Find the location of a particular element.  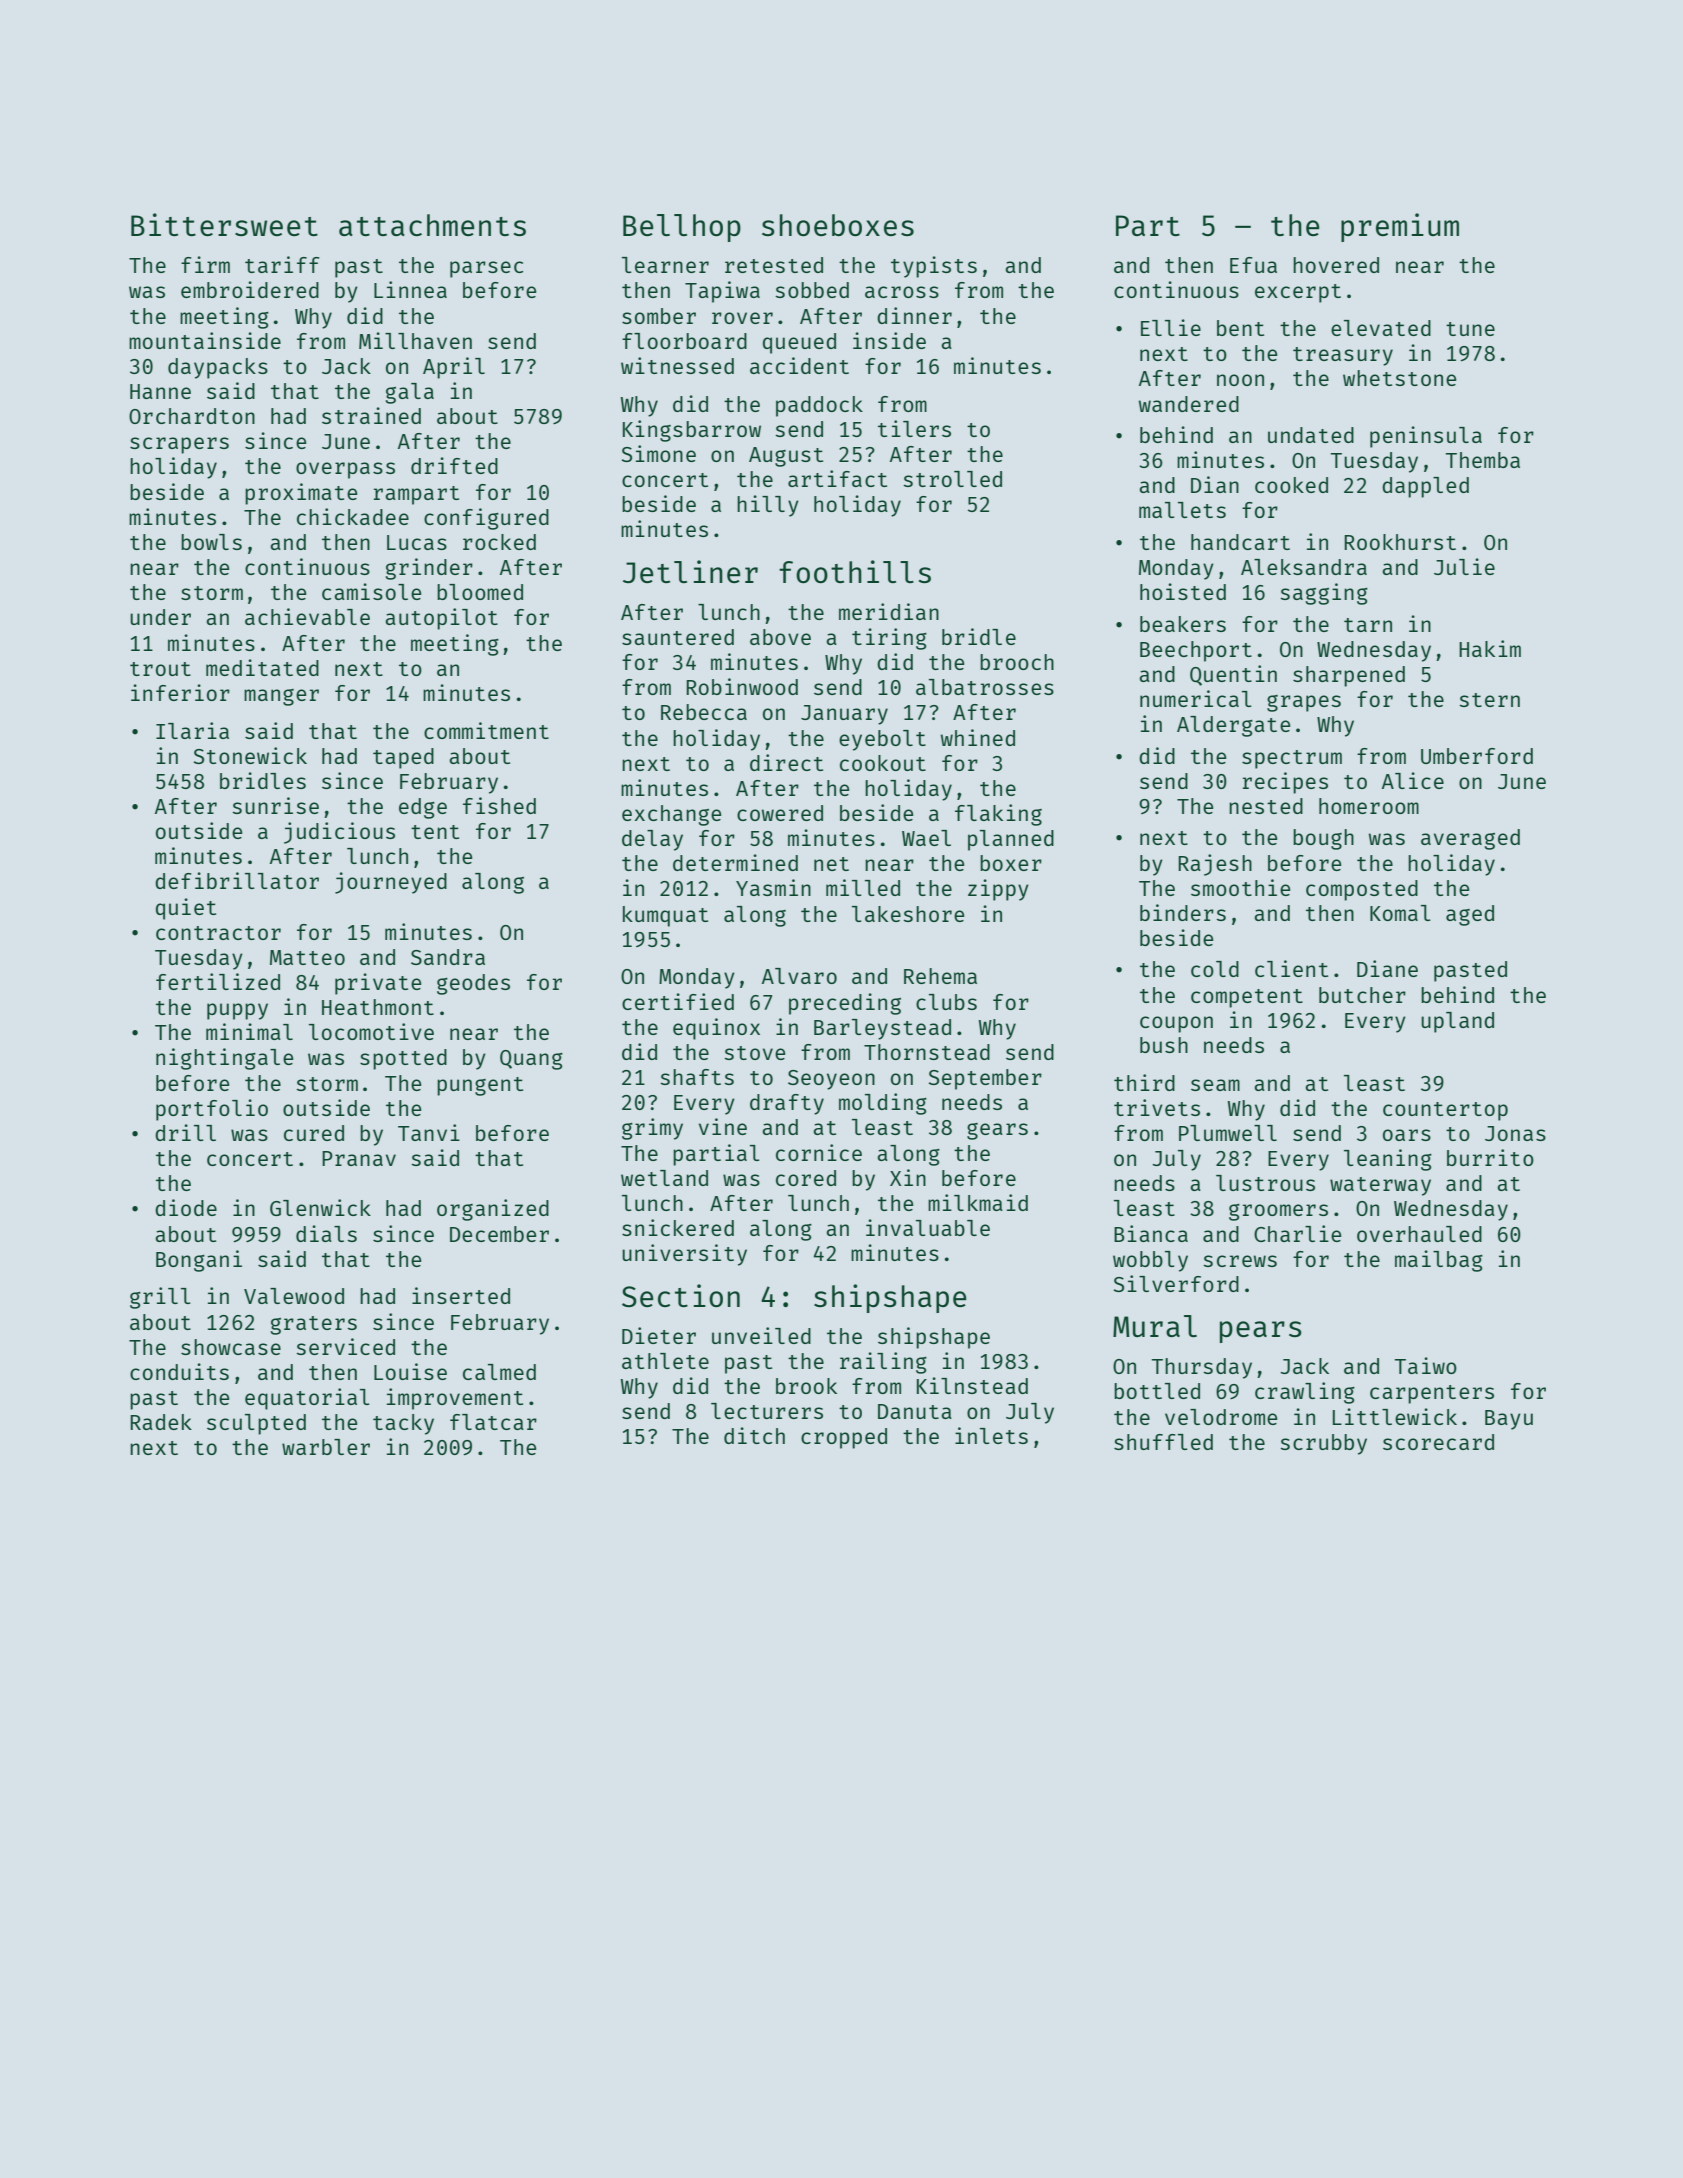

inserted is located at coordinates (461, 1295).
